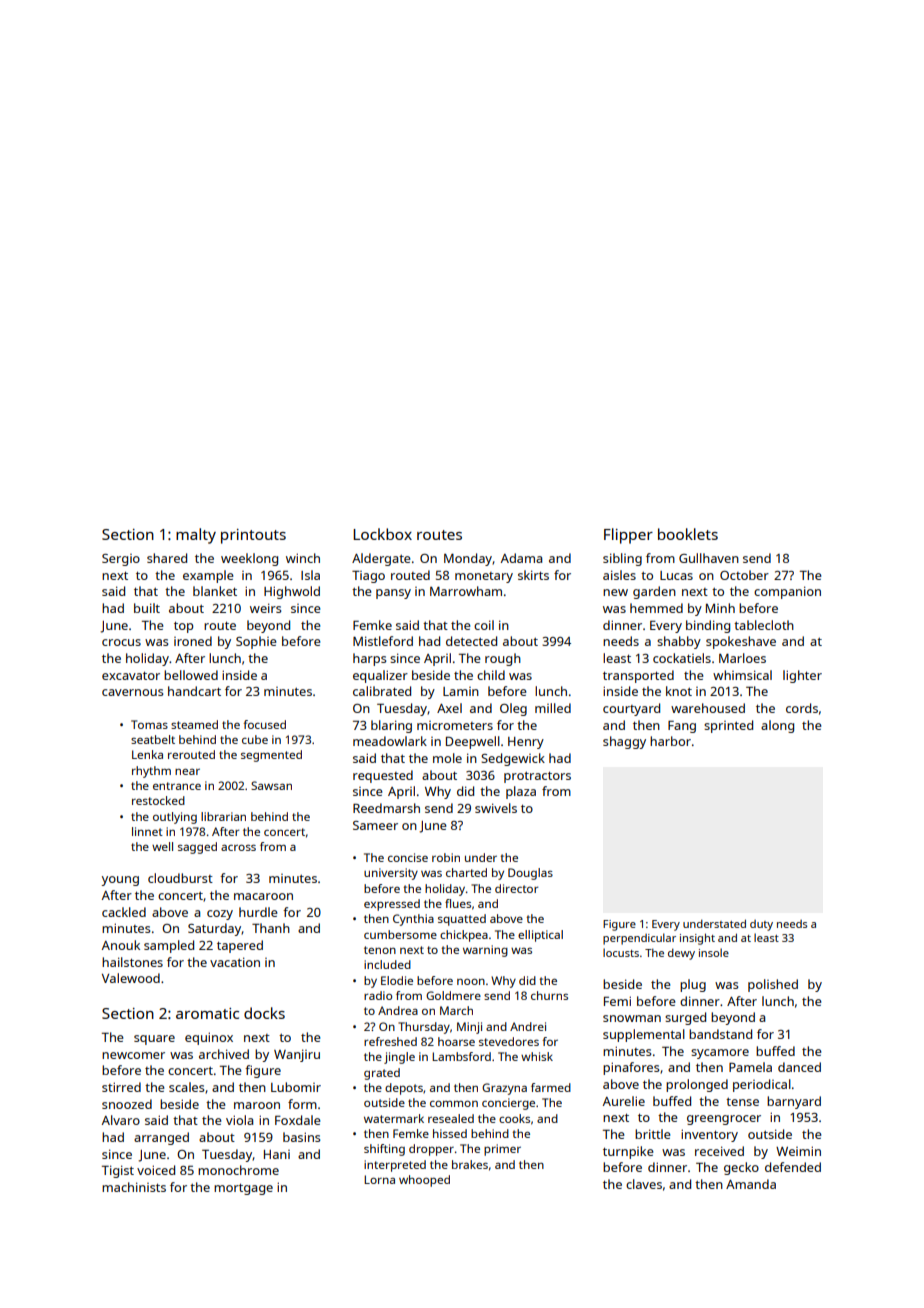  I want to click on young, so click(120, 881).
